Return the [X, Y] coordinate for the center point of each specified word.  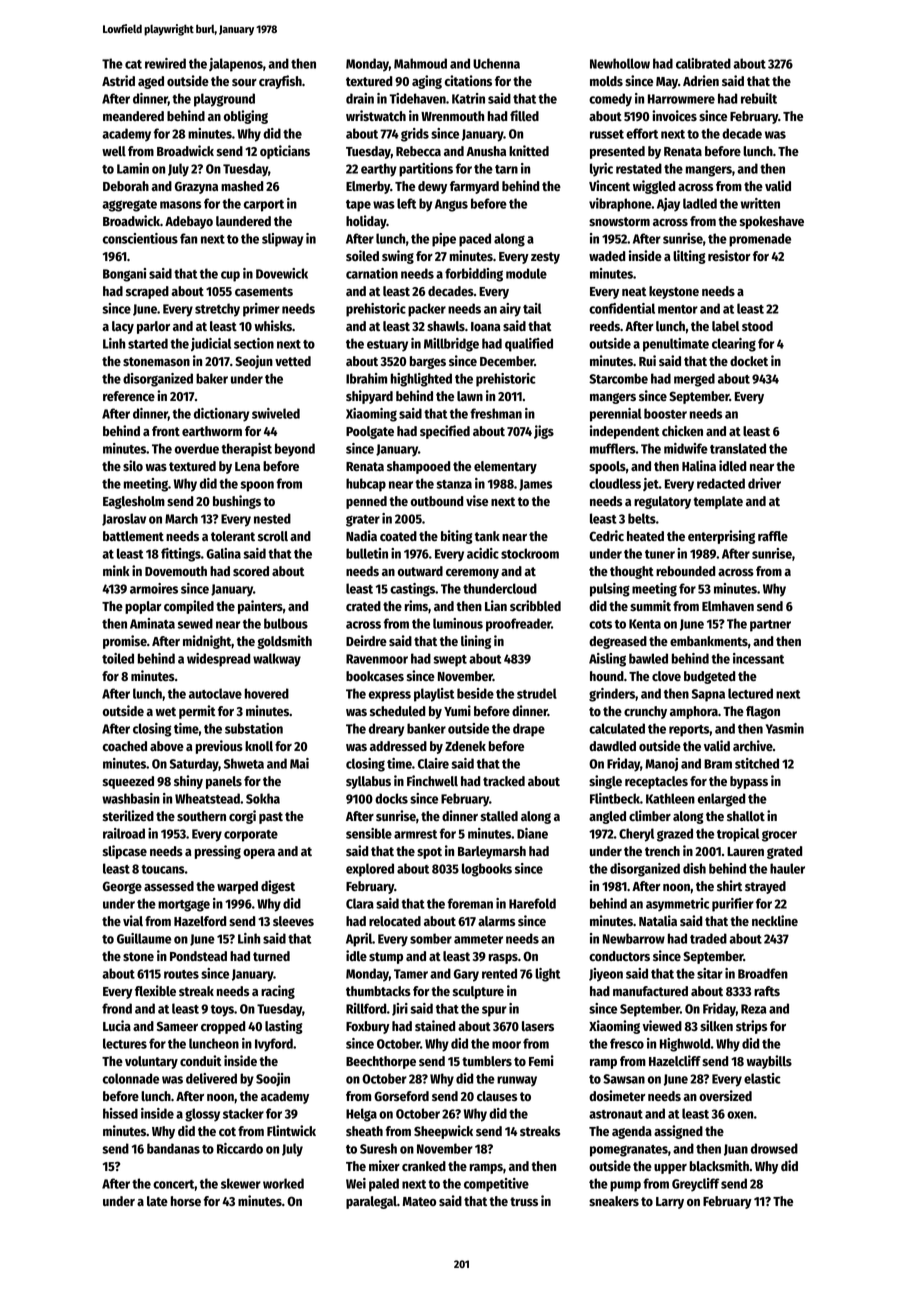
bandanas [173, 1148]
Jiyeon [606, 975]
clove [666, 676]
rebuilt [759, 98]
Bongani [124, 275]
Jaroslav [124, 519]
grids [415, 135]
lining [476, 642]
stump [386, 958]
